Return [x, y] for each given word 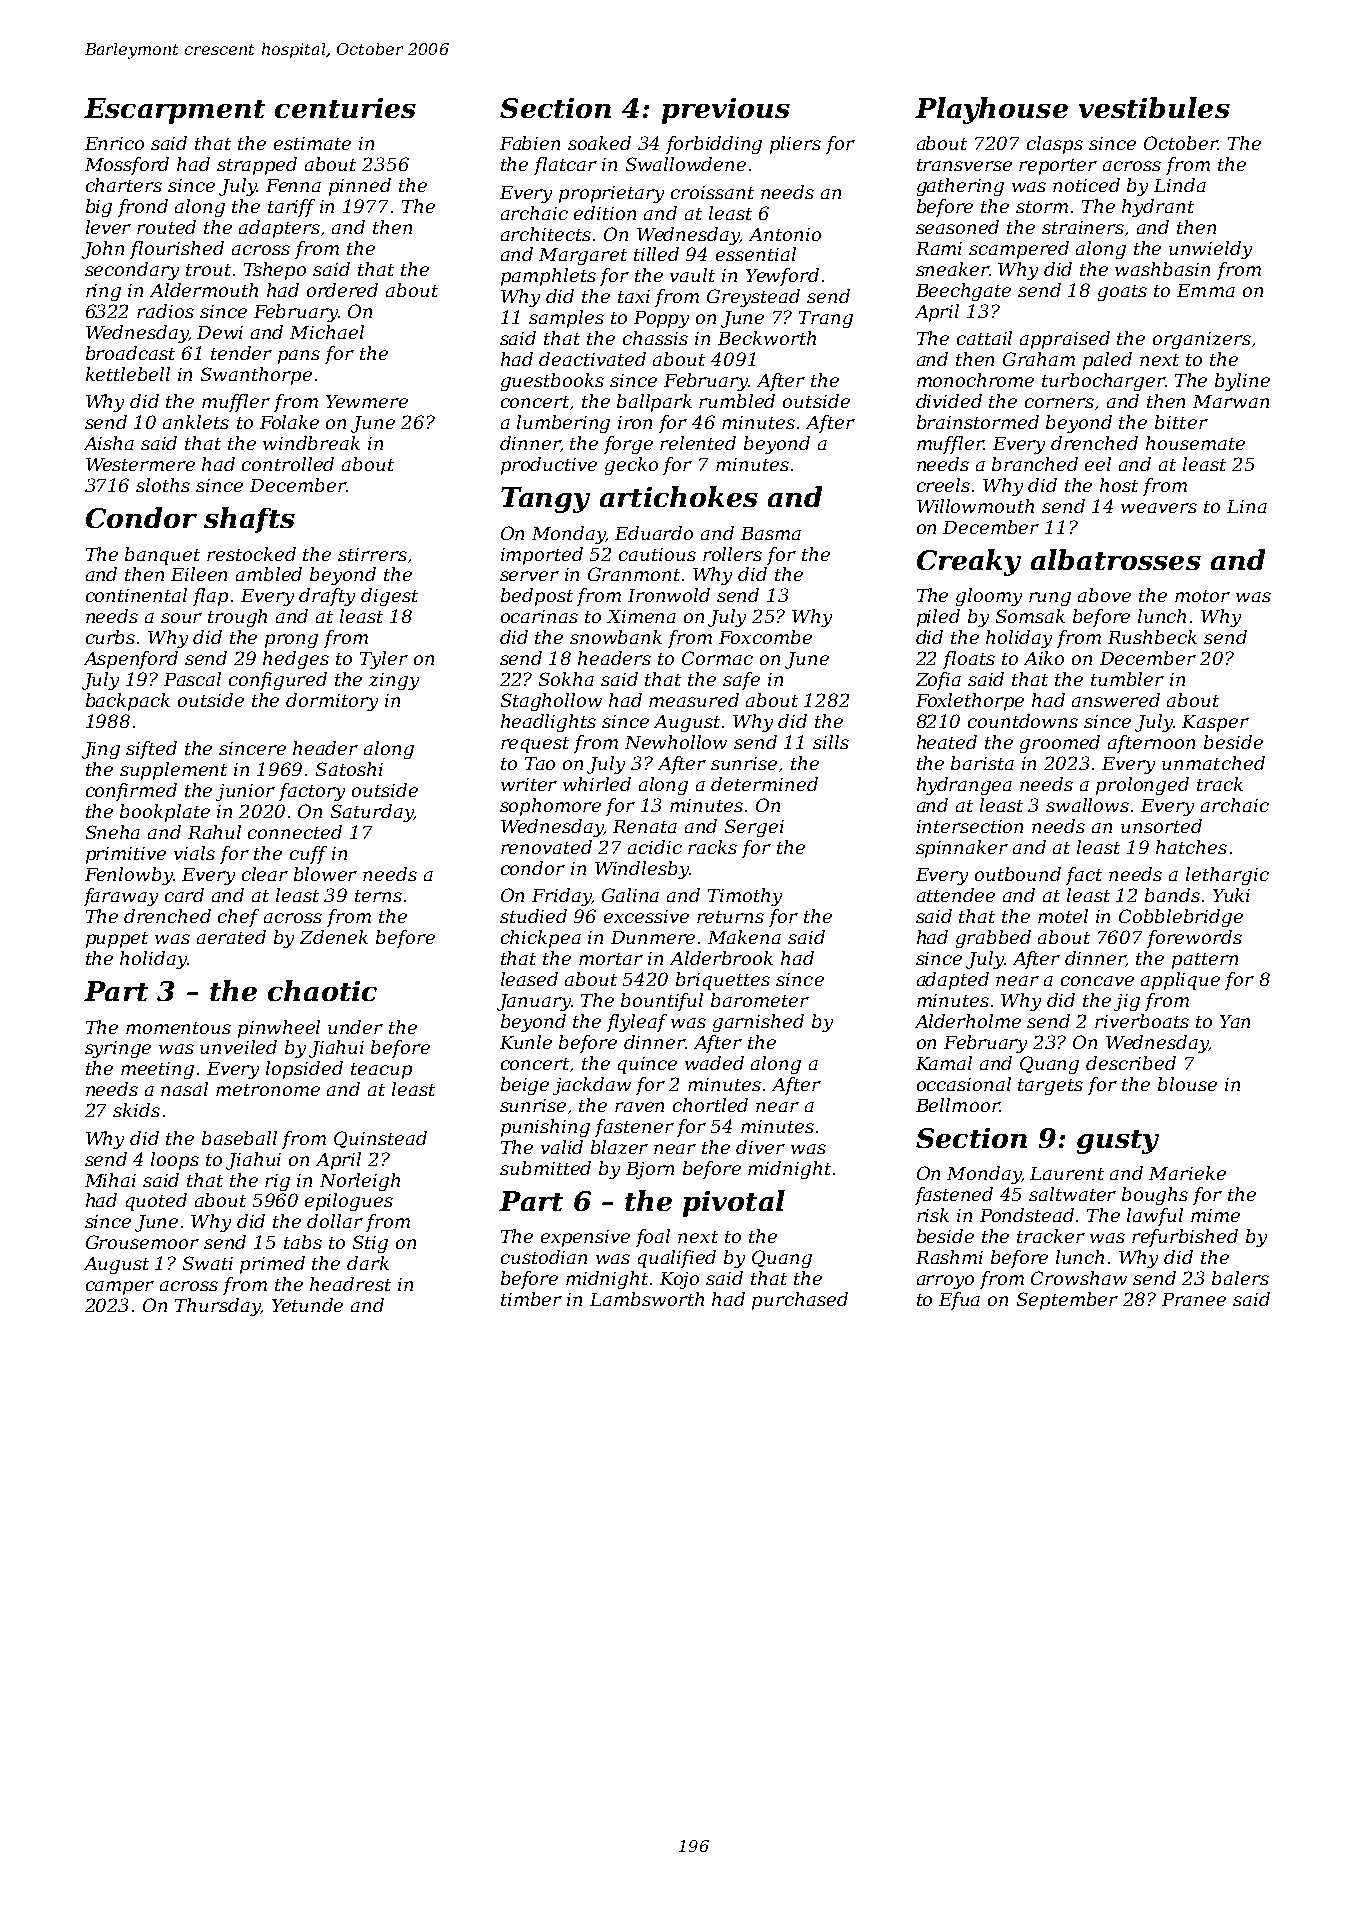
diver [760, 1147]
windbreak [311, 443]
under [355, 1027]
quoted [156, 1202]
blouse [1187, 1084]
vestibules [1154, 107]
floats [969, 660]
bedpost [537, 597]
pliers [795, 145]
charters [124, 185]
